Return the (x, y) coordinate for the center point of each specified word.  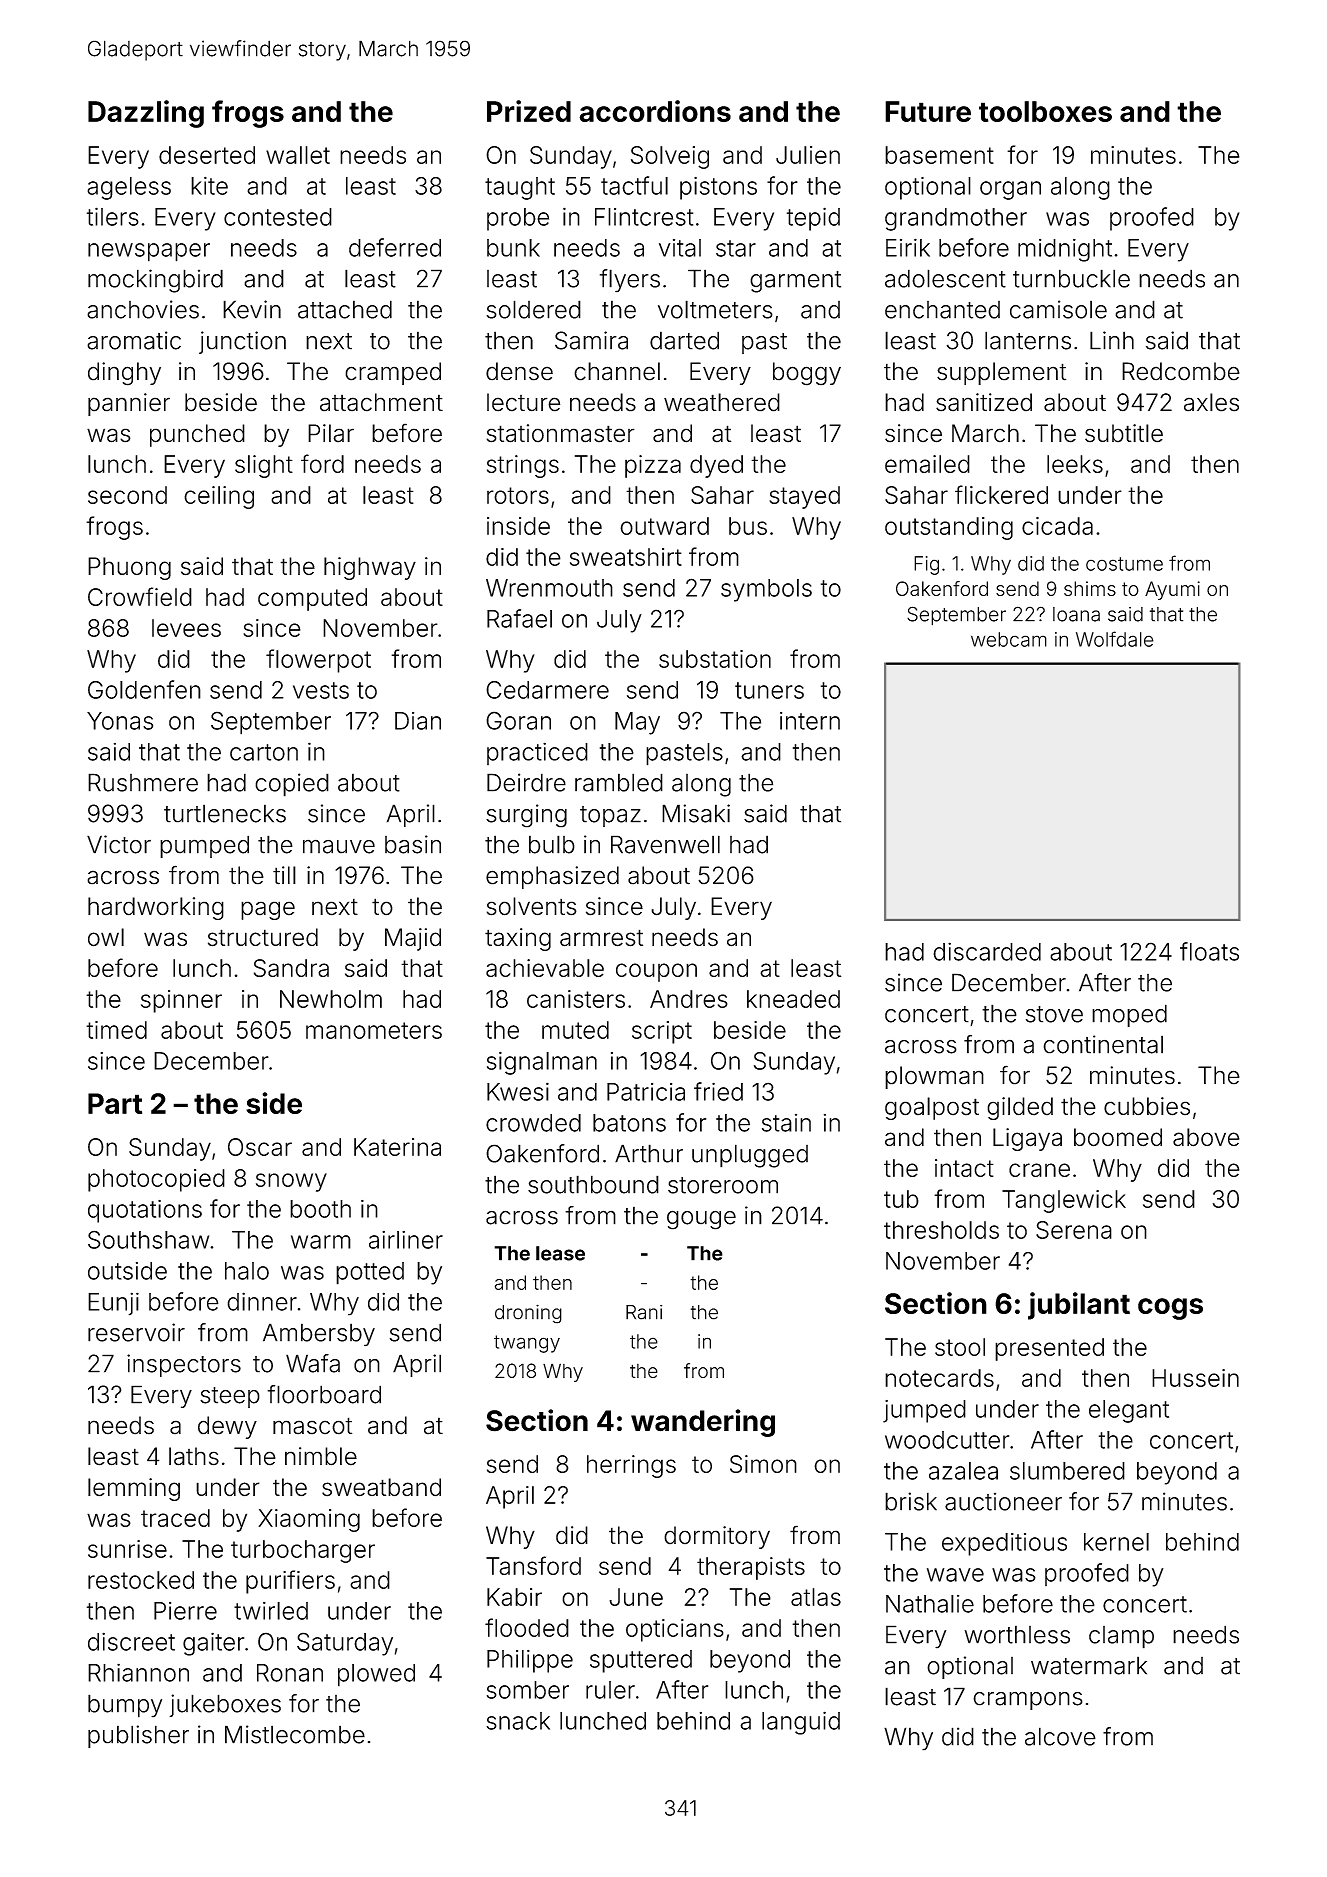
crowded (533, 1123)
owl (106, 937)
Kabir (514, 1597)
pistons (718, 188)
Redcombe (1181, 371)
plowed (376, 1675)
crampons (1028, 1700)
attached (345, 309)
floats (1209, 951)
